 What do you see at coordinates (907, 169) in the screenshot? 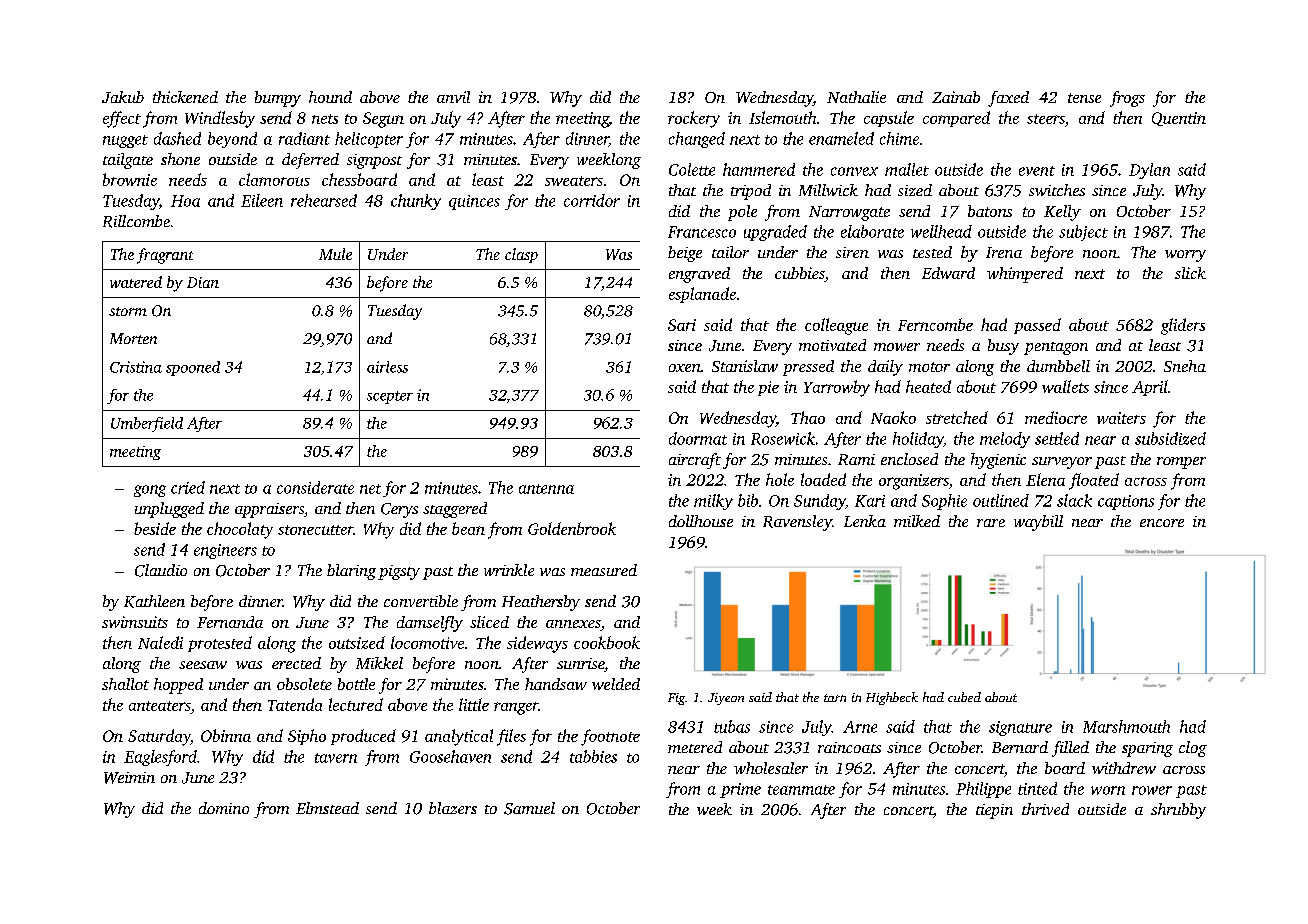
I see `mallet` at bounding box center [907, 169].
